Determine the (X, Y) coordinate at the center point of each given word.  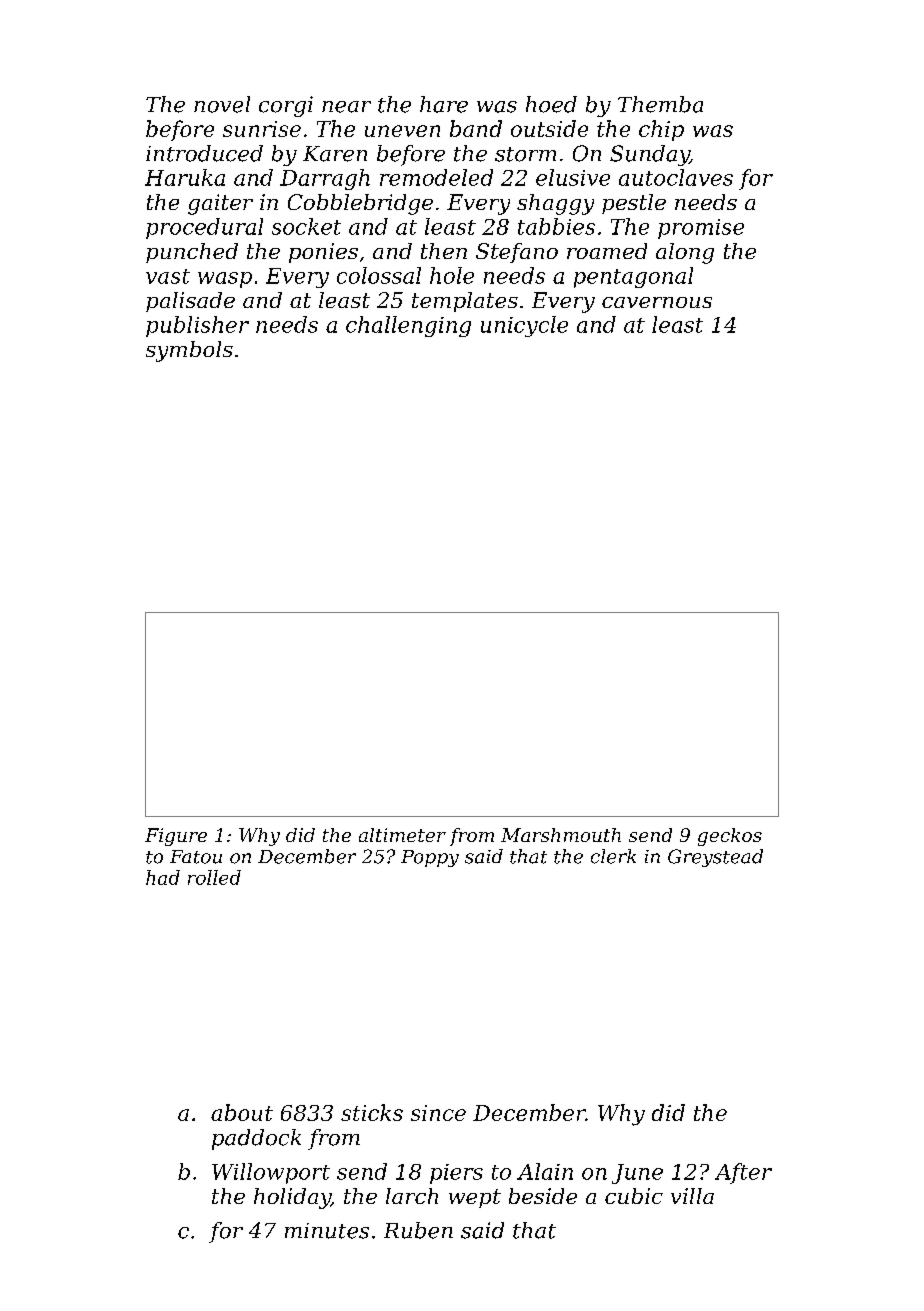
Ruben (418, 1230)
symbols (189, 351)
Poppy (430, 858)
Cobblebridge (360, 204)
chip (661, 130)
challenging (408, 326)
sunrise (262, 129)
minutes (327, 1231)
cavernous (657, 302)
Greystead (715, 858)
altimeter (402, 835)
